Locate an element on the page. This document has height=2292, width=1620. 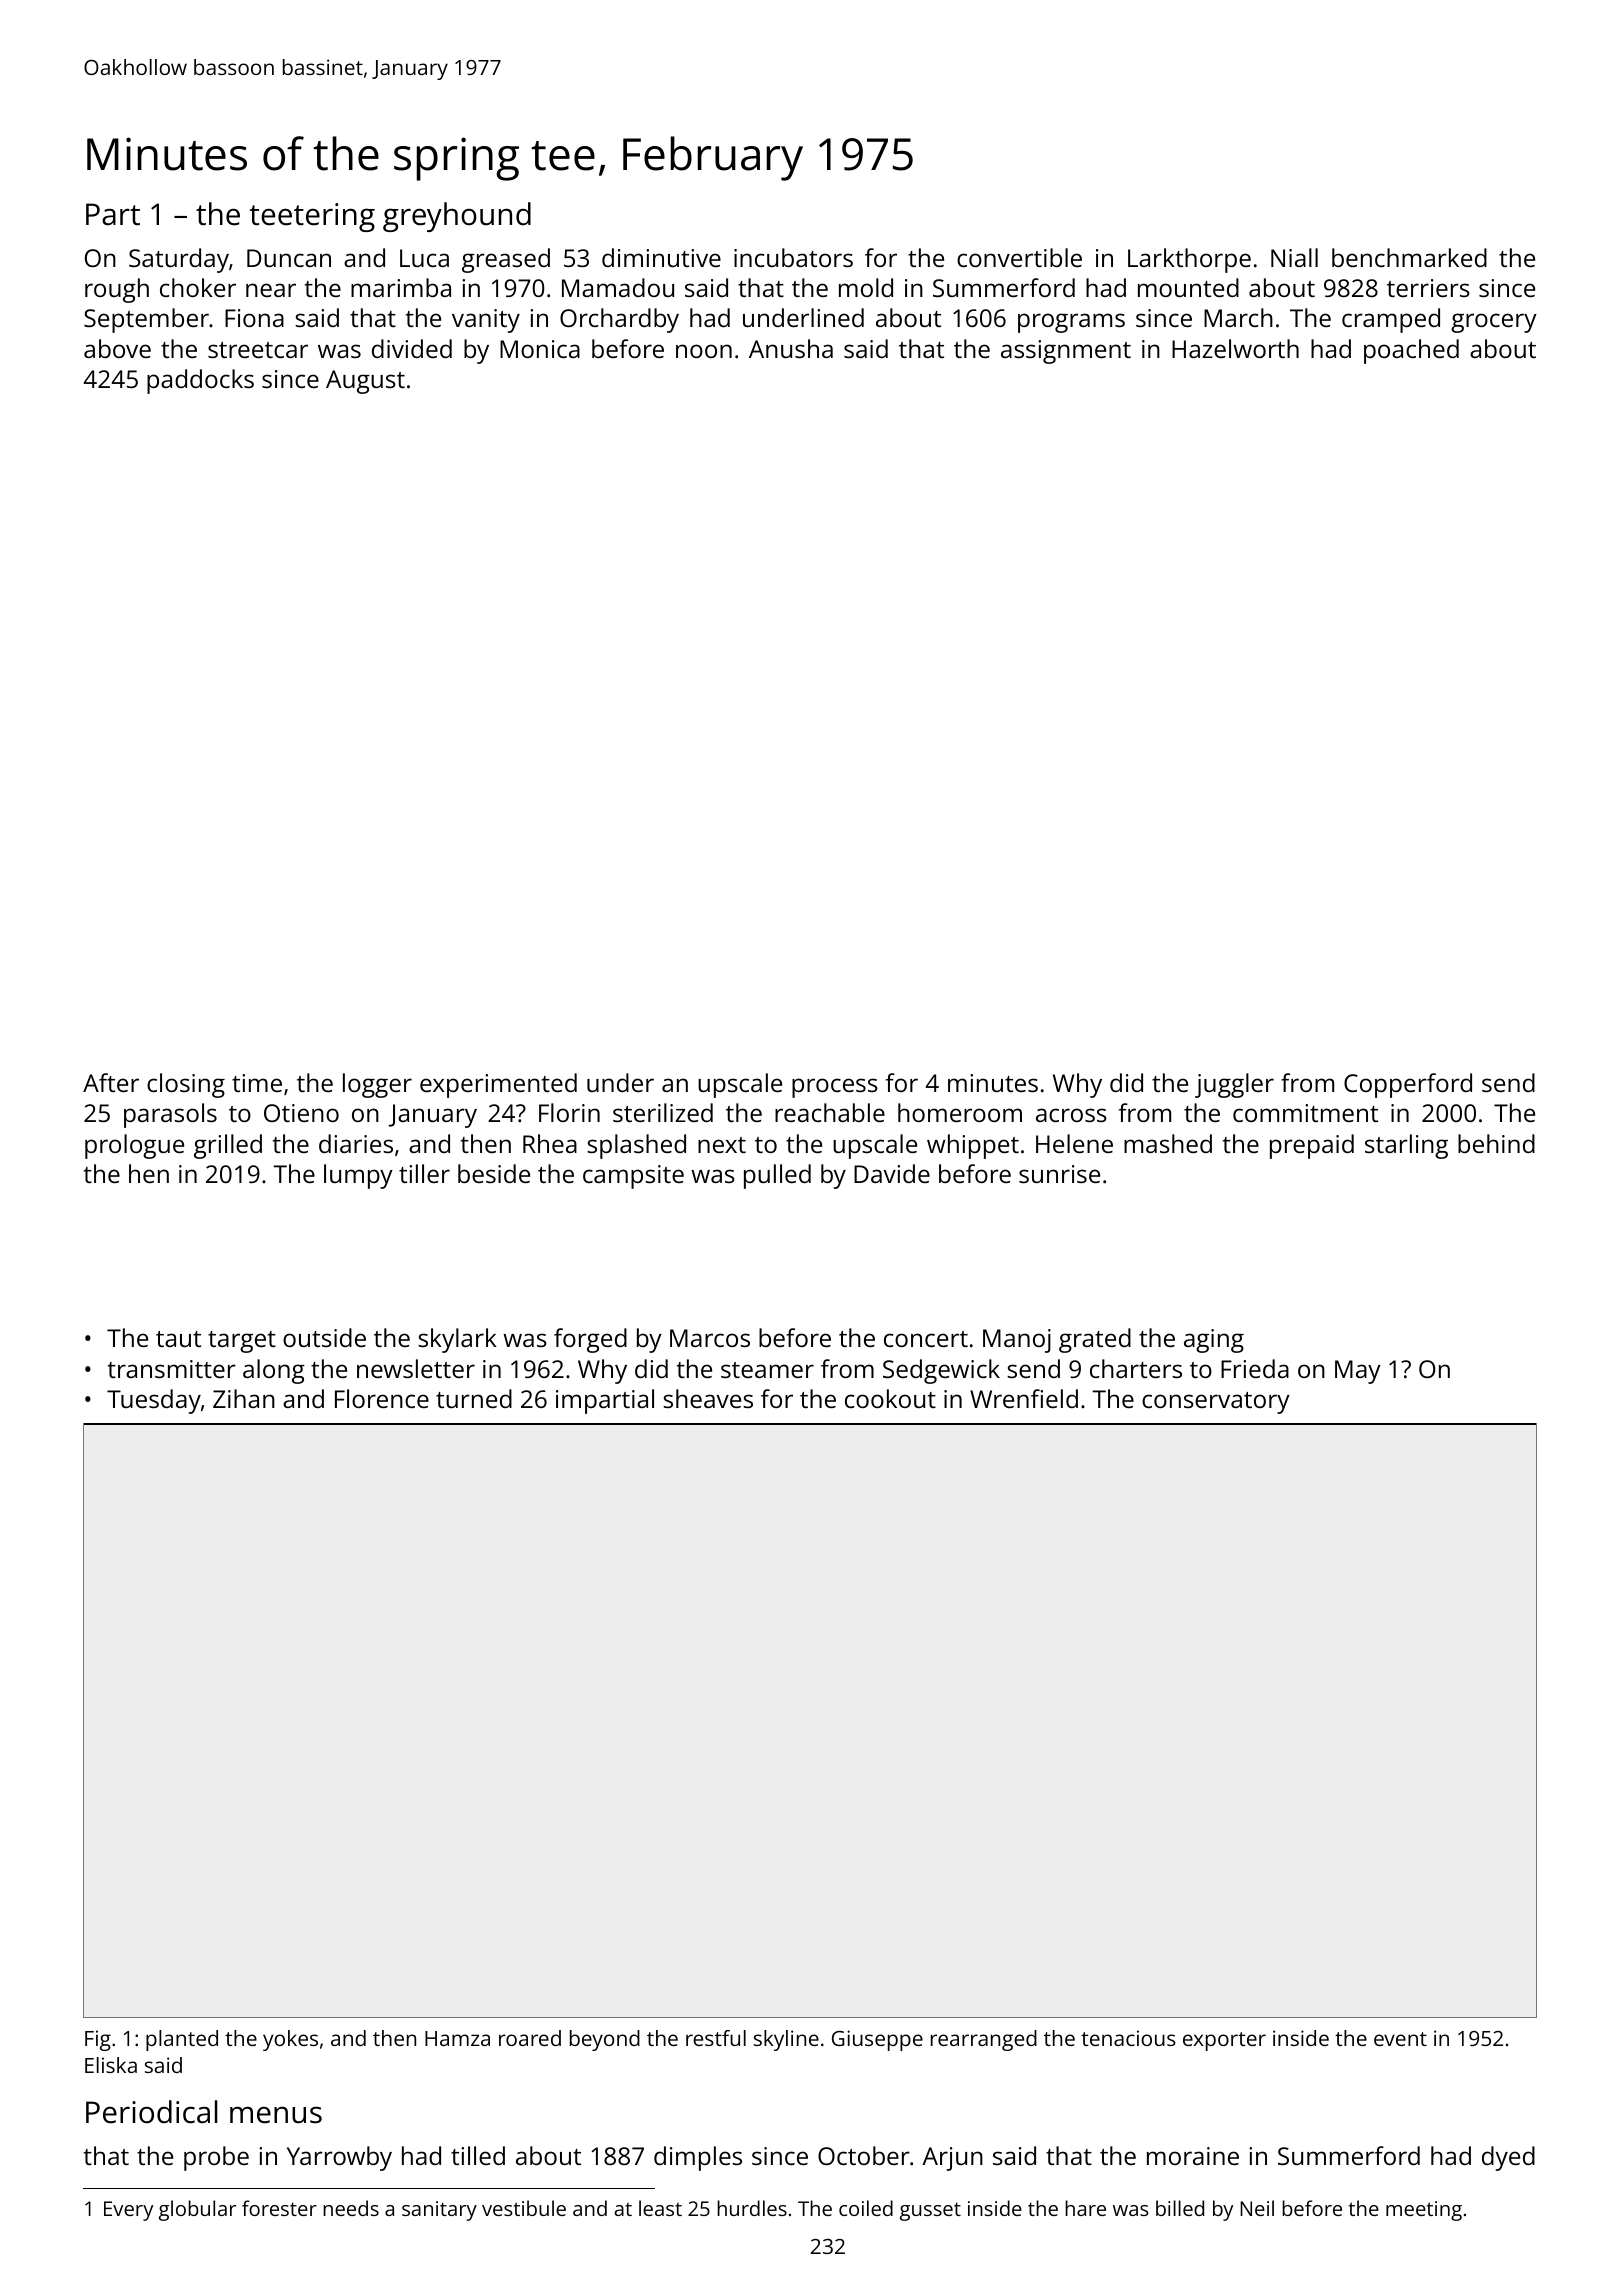
streetcar is located at coordinates (258, 350).
